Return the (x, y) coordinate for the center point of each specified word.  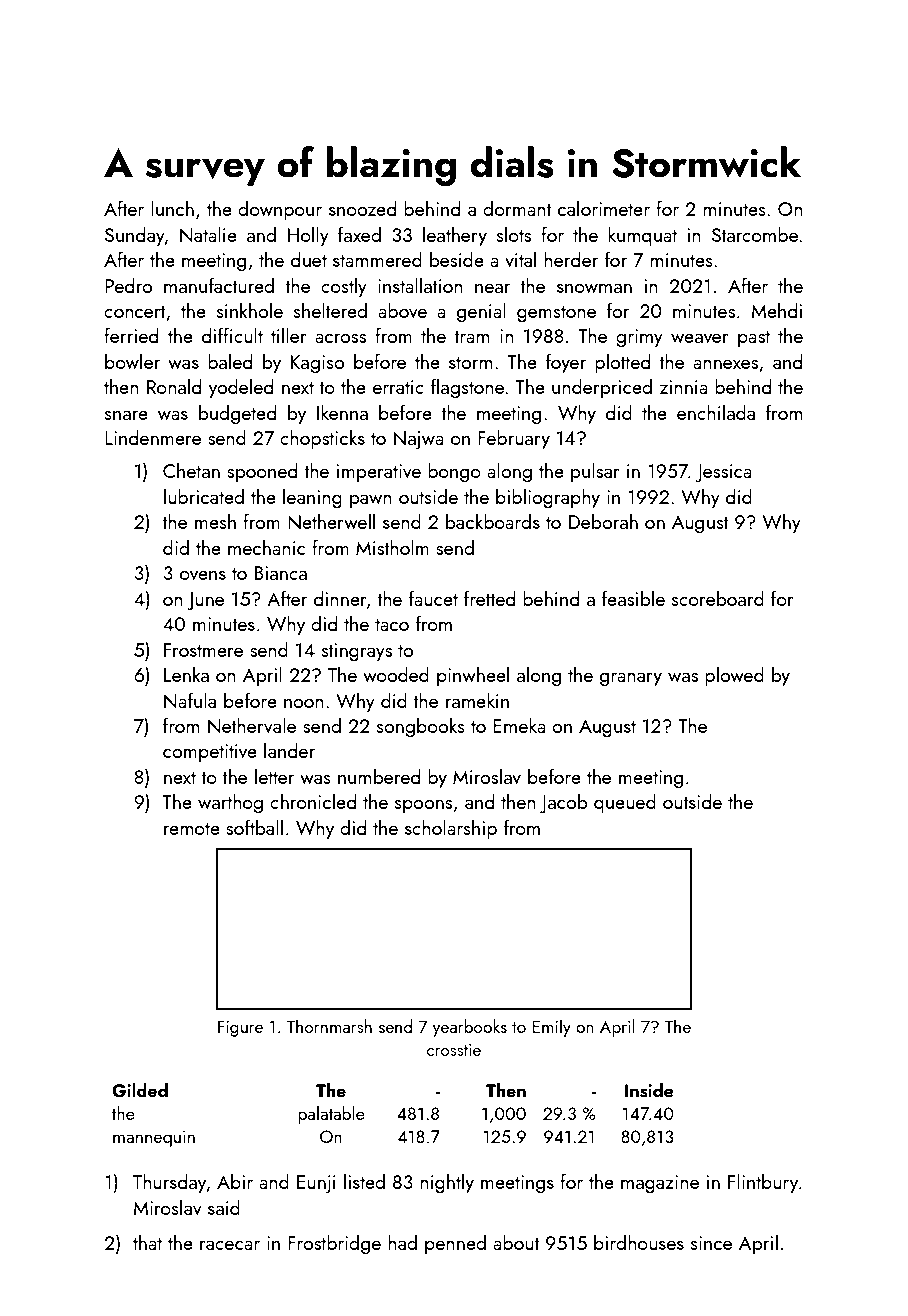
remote (192, 828)
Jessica (724, 473)
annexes (725, 364)
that (147, 1242)
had (402, 1242)
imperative (379, 473)
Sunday (135, 236)
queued (625, 803)
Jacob (563, 804)
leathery (455, 236)
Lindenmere (153, 437)
